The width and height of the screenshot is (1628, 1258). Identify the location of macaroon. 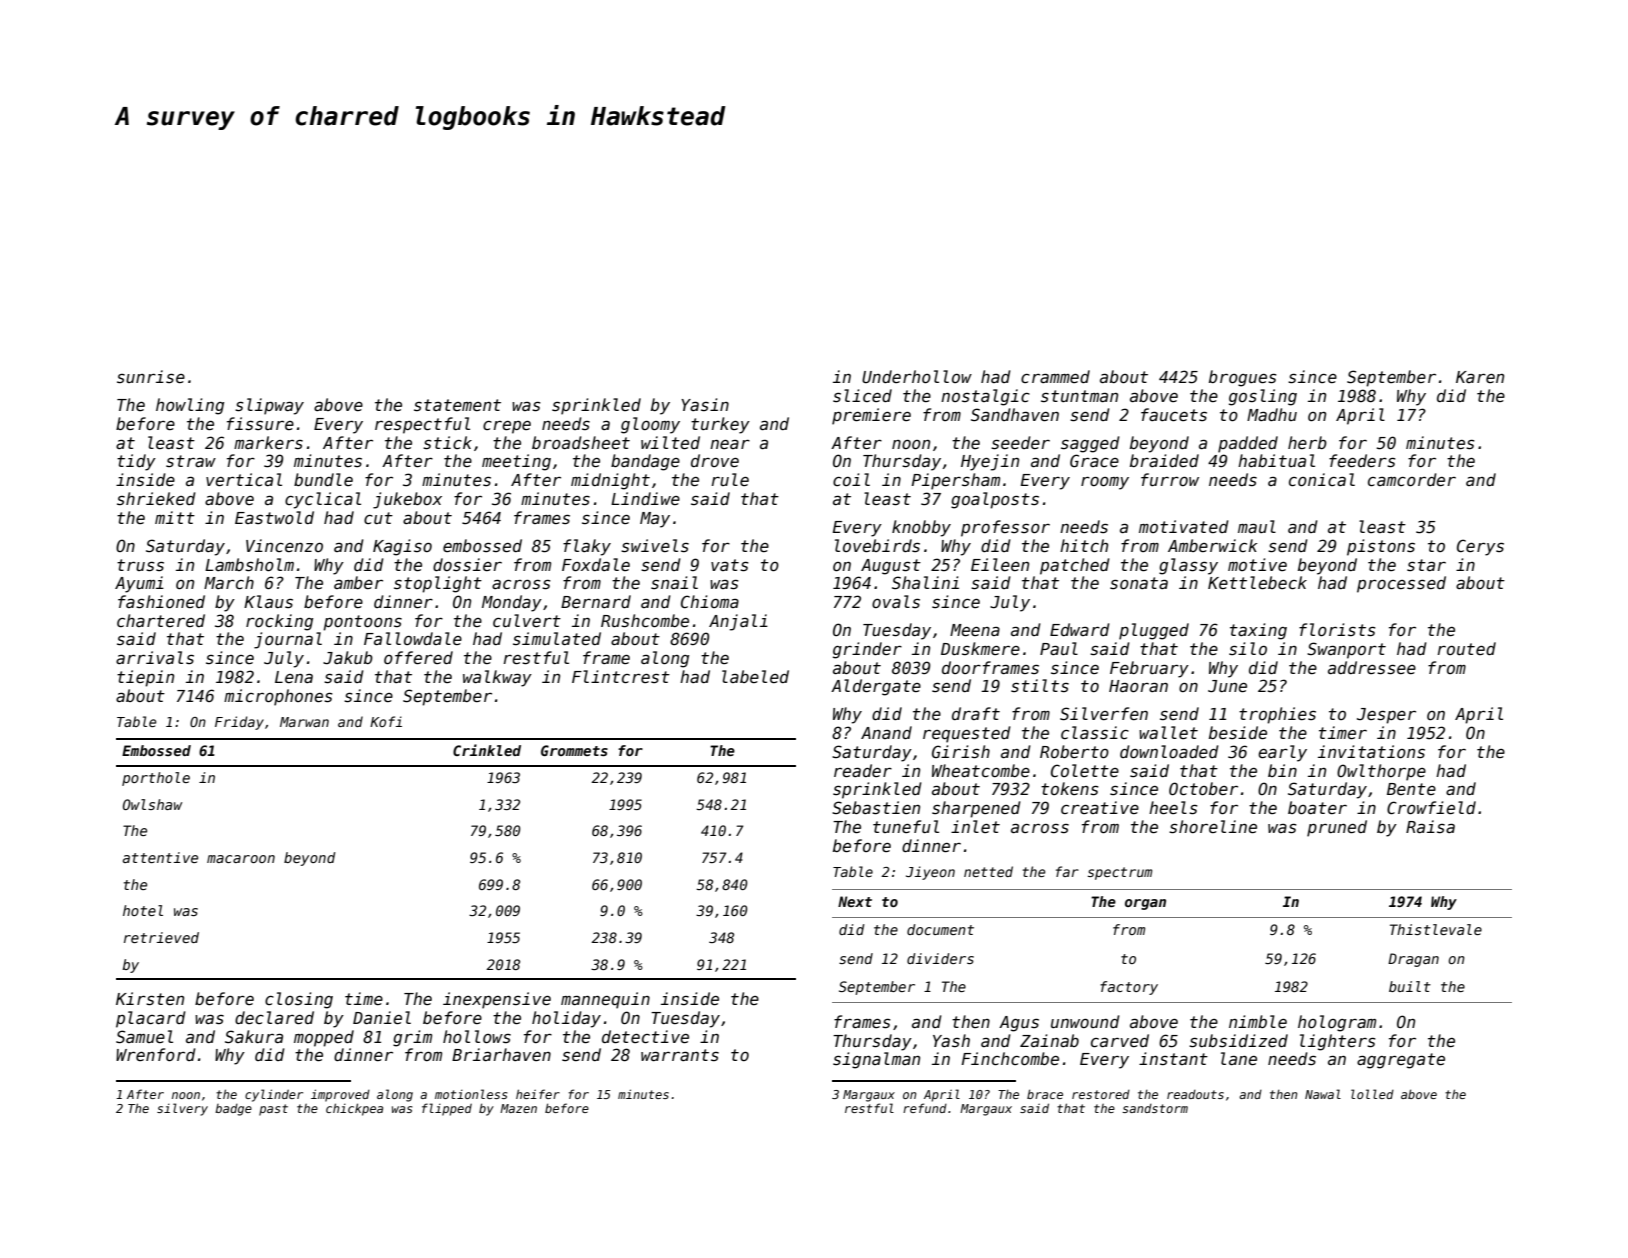
(241, 859).
